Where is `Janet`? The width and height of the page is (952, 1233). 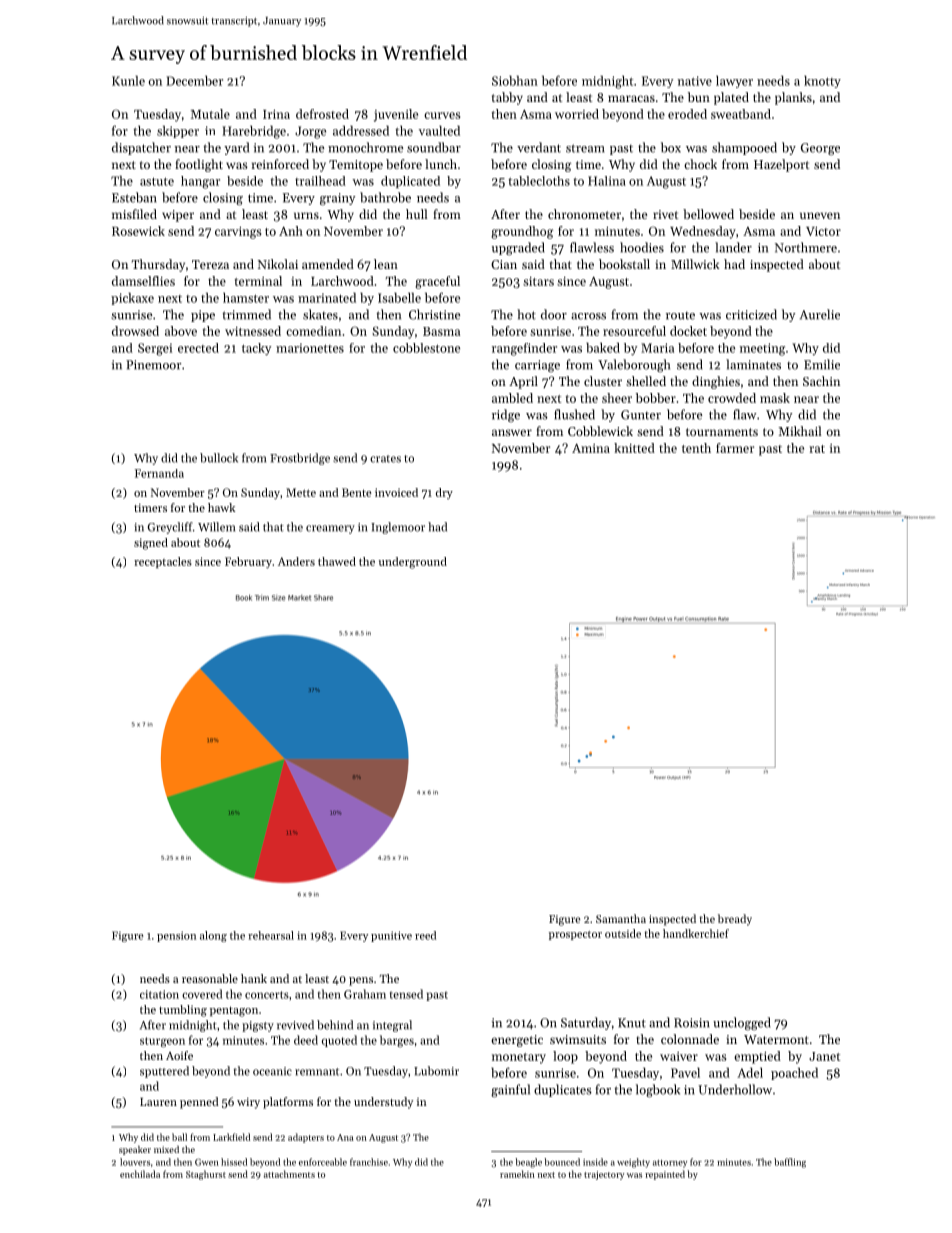
Janet is located at coordinates (824, 1056).
